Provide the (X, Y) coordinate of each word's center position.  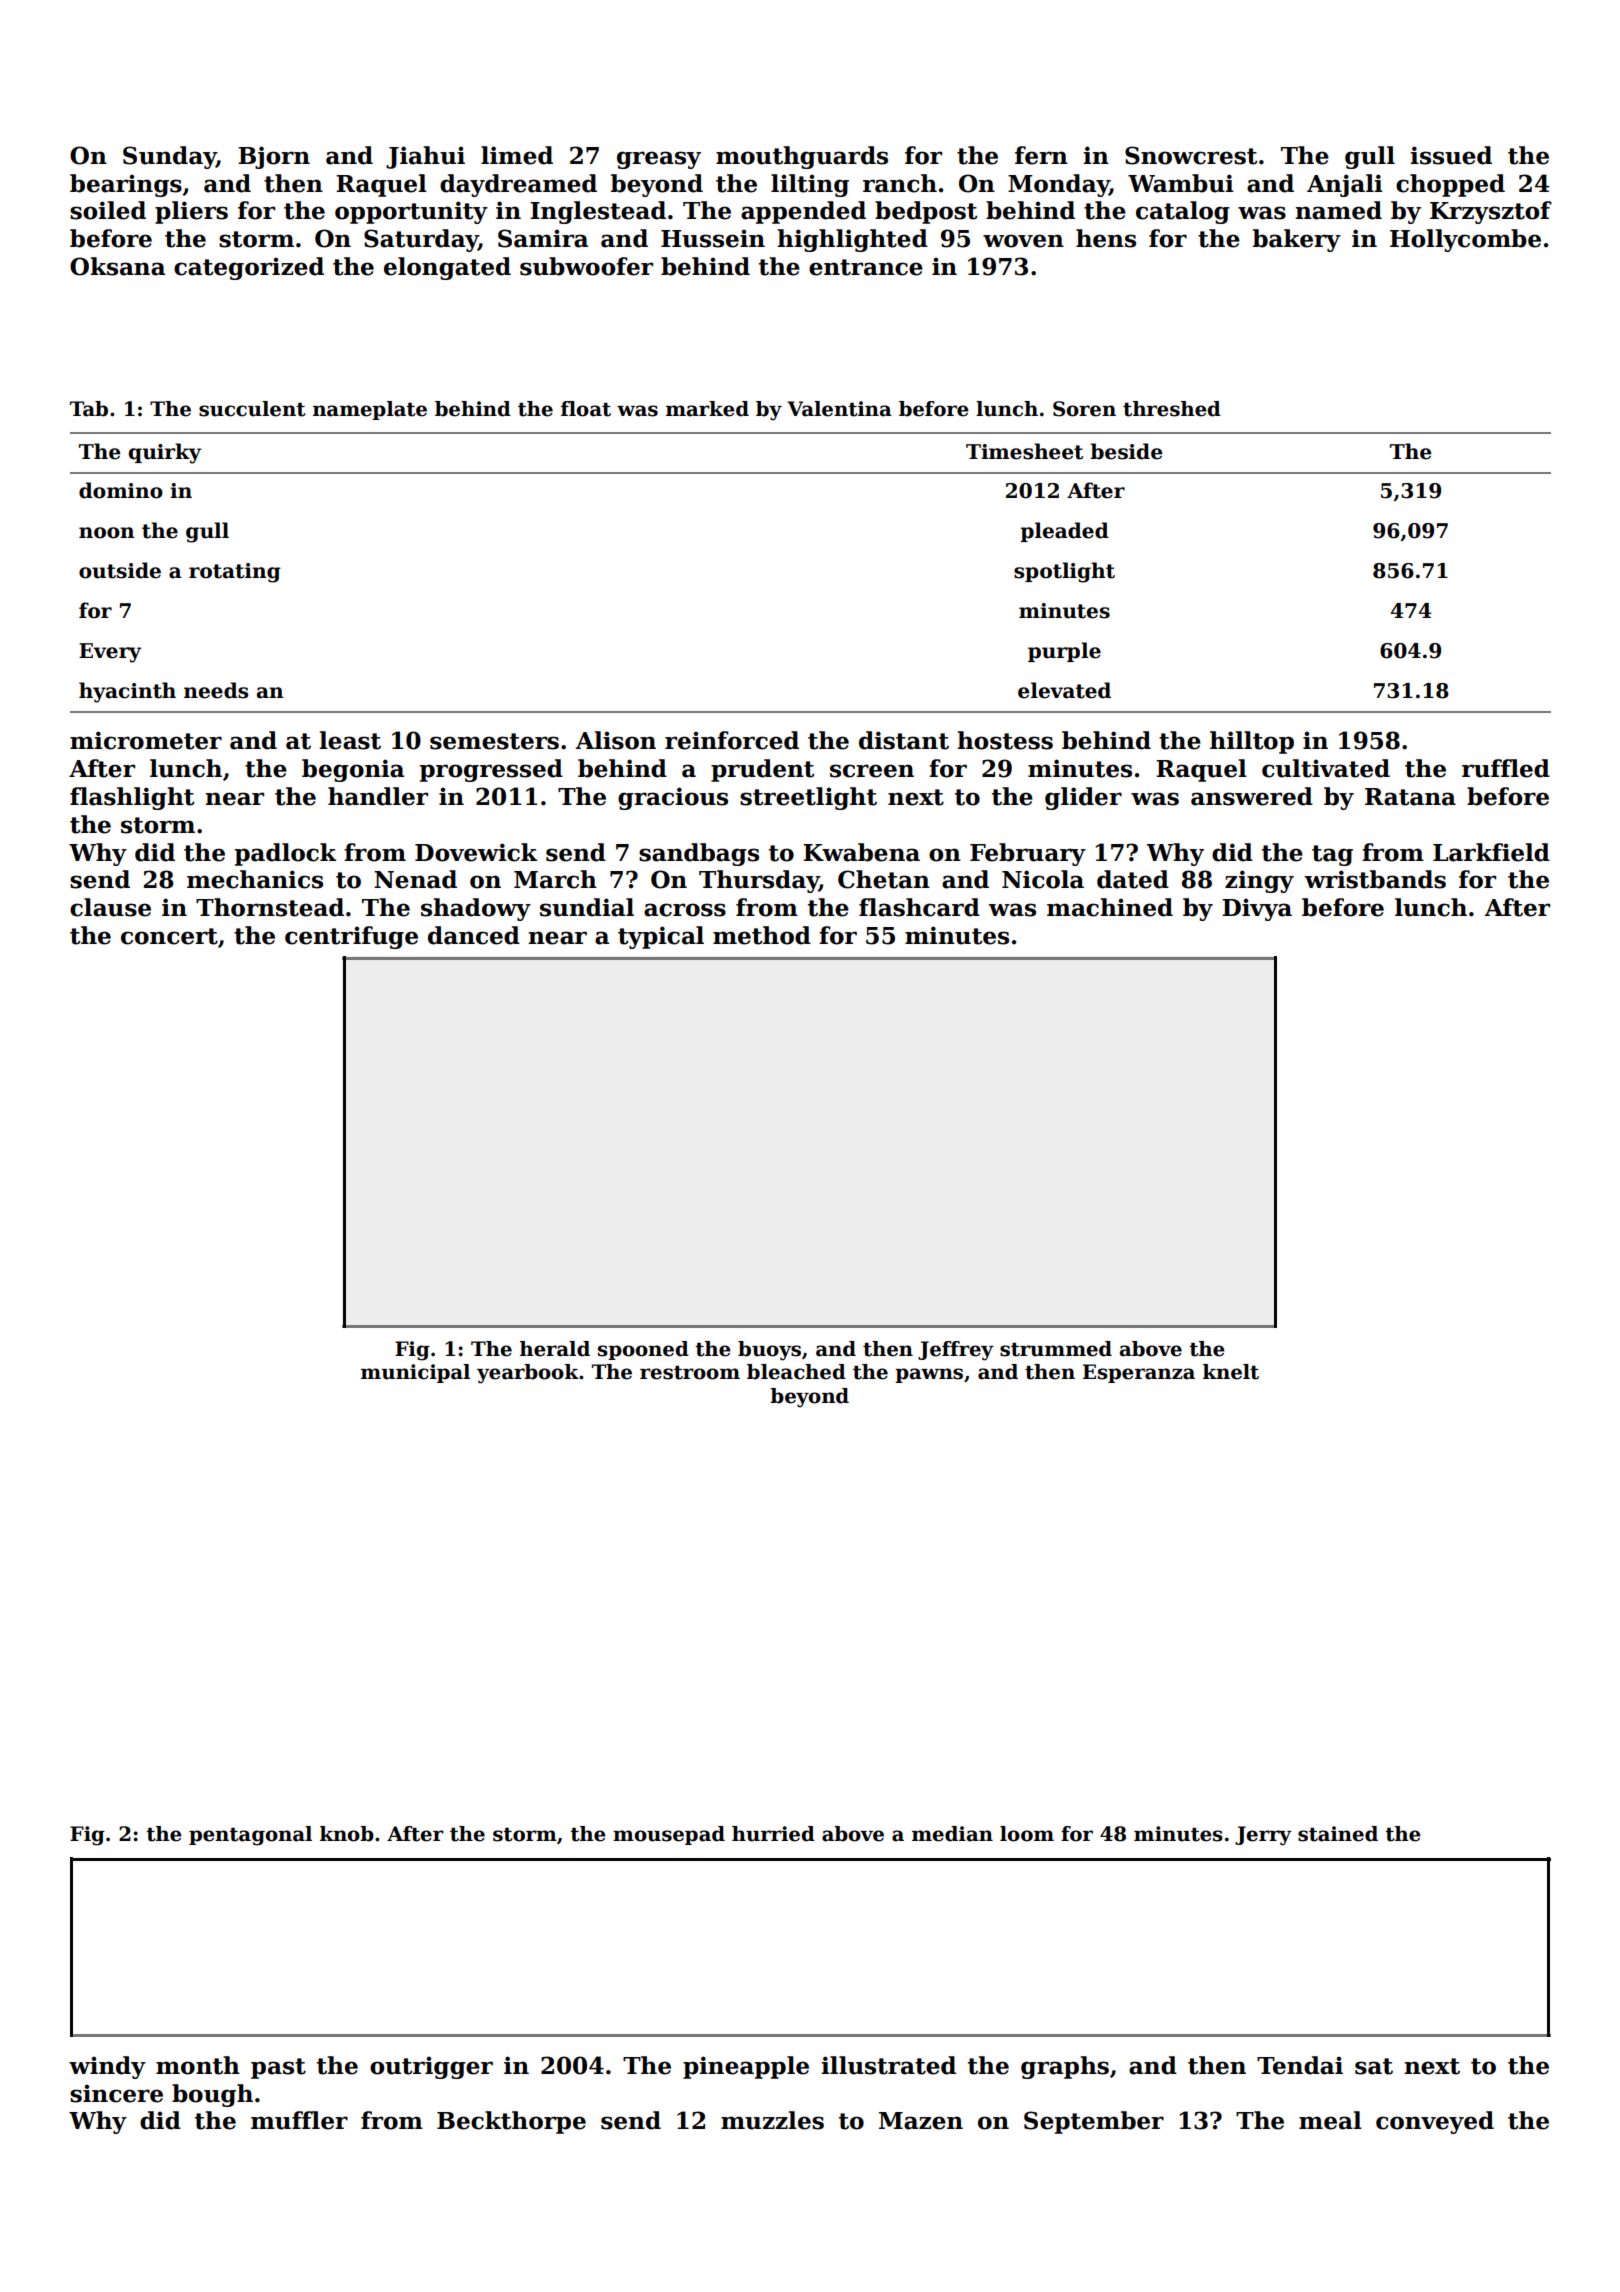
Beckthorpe (511, 2122)
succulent (252, 409)
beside (1126, 451)
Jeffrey (956, 1351)
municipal (415, 1373)
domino (121, 490)
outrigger (431, 2067)
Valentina (839, 409)
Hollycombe (1465, 240)
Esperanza (1139, 1373)
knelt (1231, 1372)
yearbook (528, 1374)
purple (1064, 652)
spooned (643, 1350)
